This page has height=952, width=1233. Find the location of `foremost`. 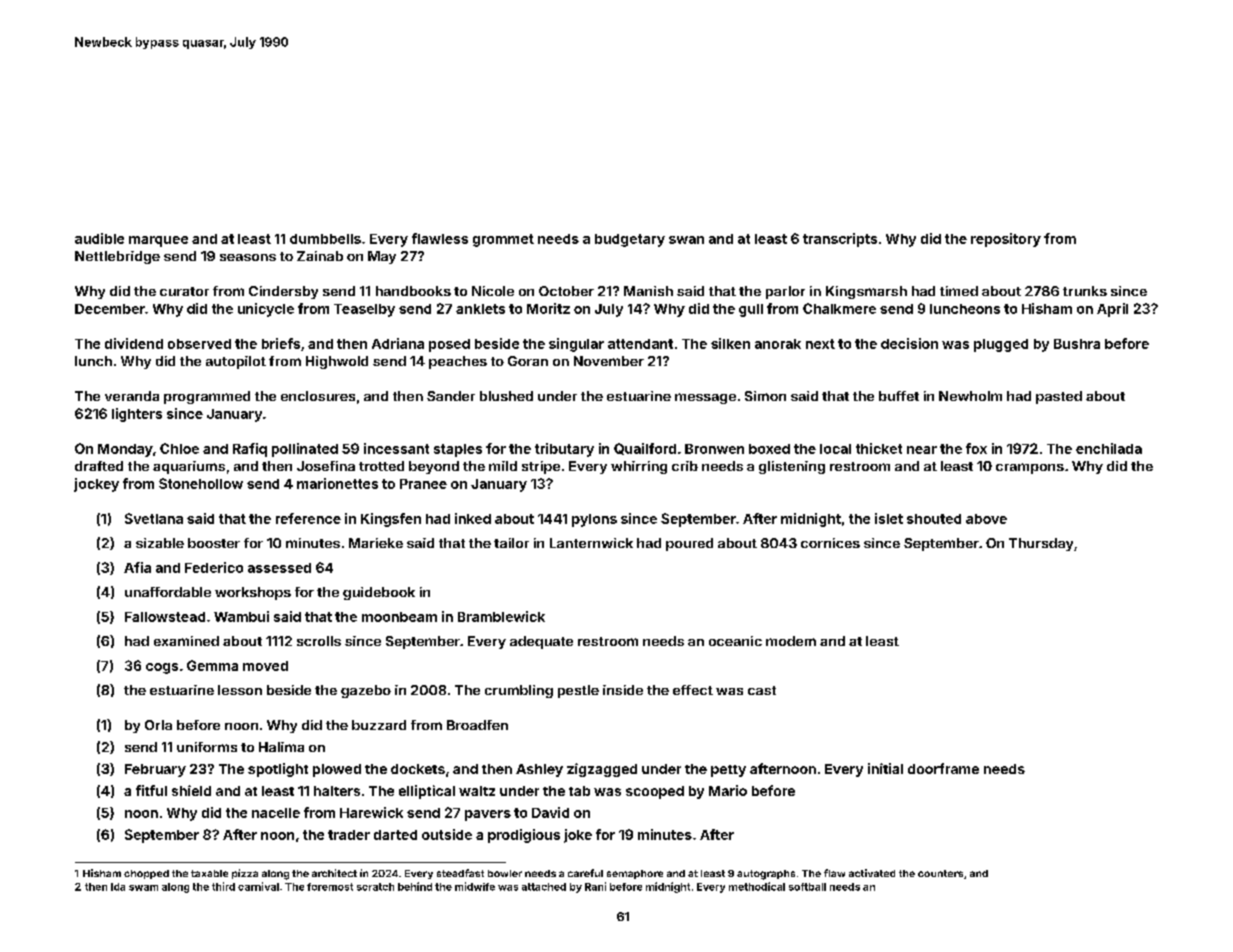

foremost is located at coordinates (330, 887).
